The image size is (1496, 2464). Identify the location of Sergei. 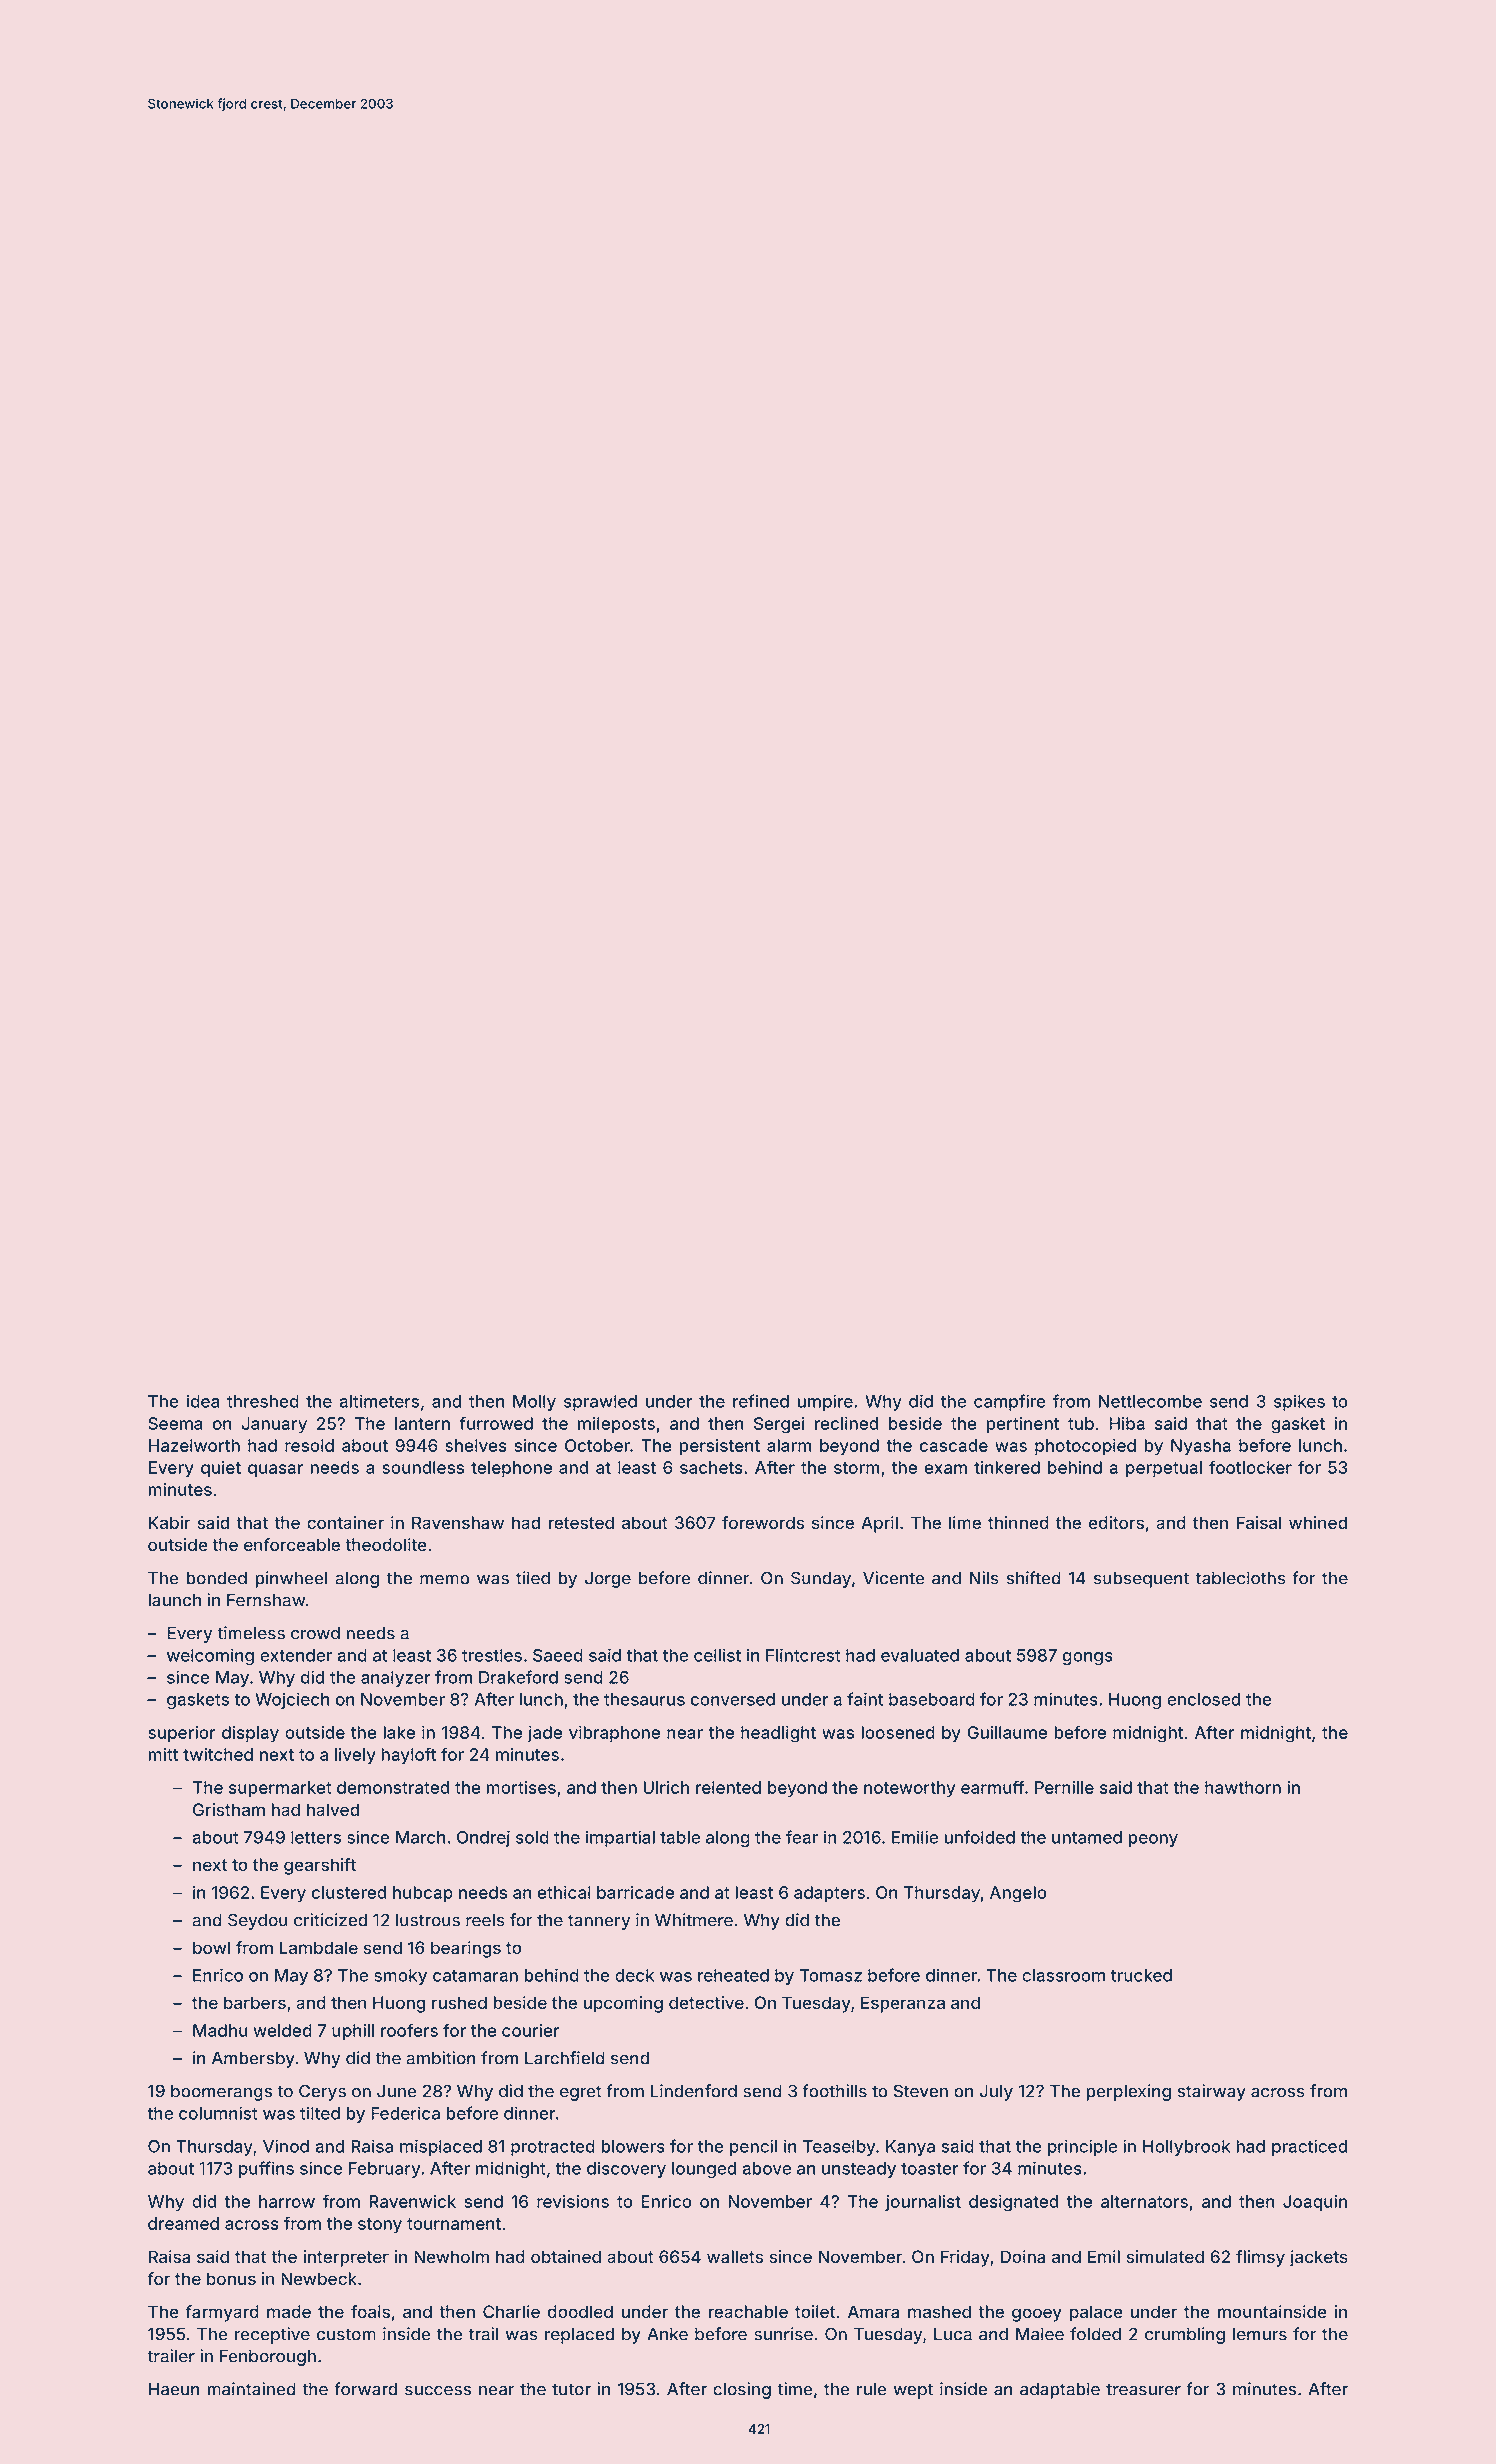
(779, 1425).
